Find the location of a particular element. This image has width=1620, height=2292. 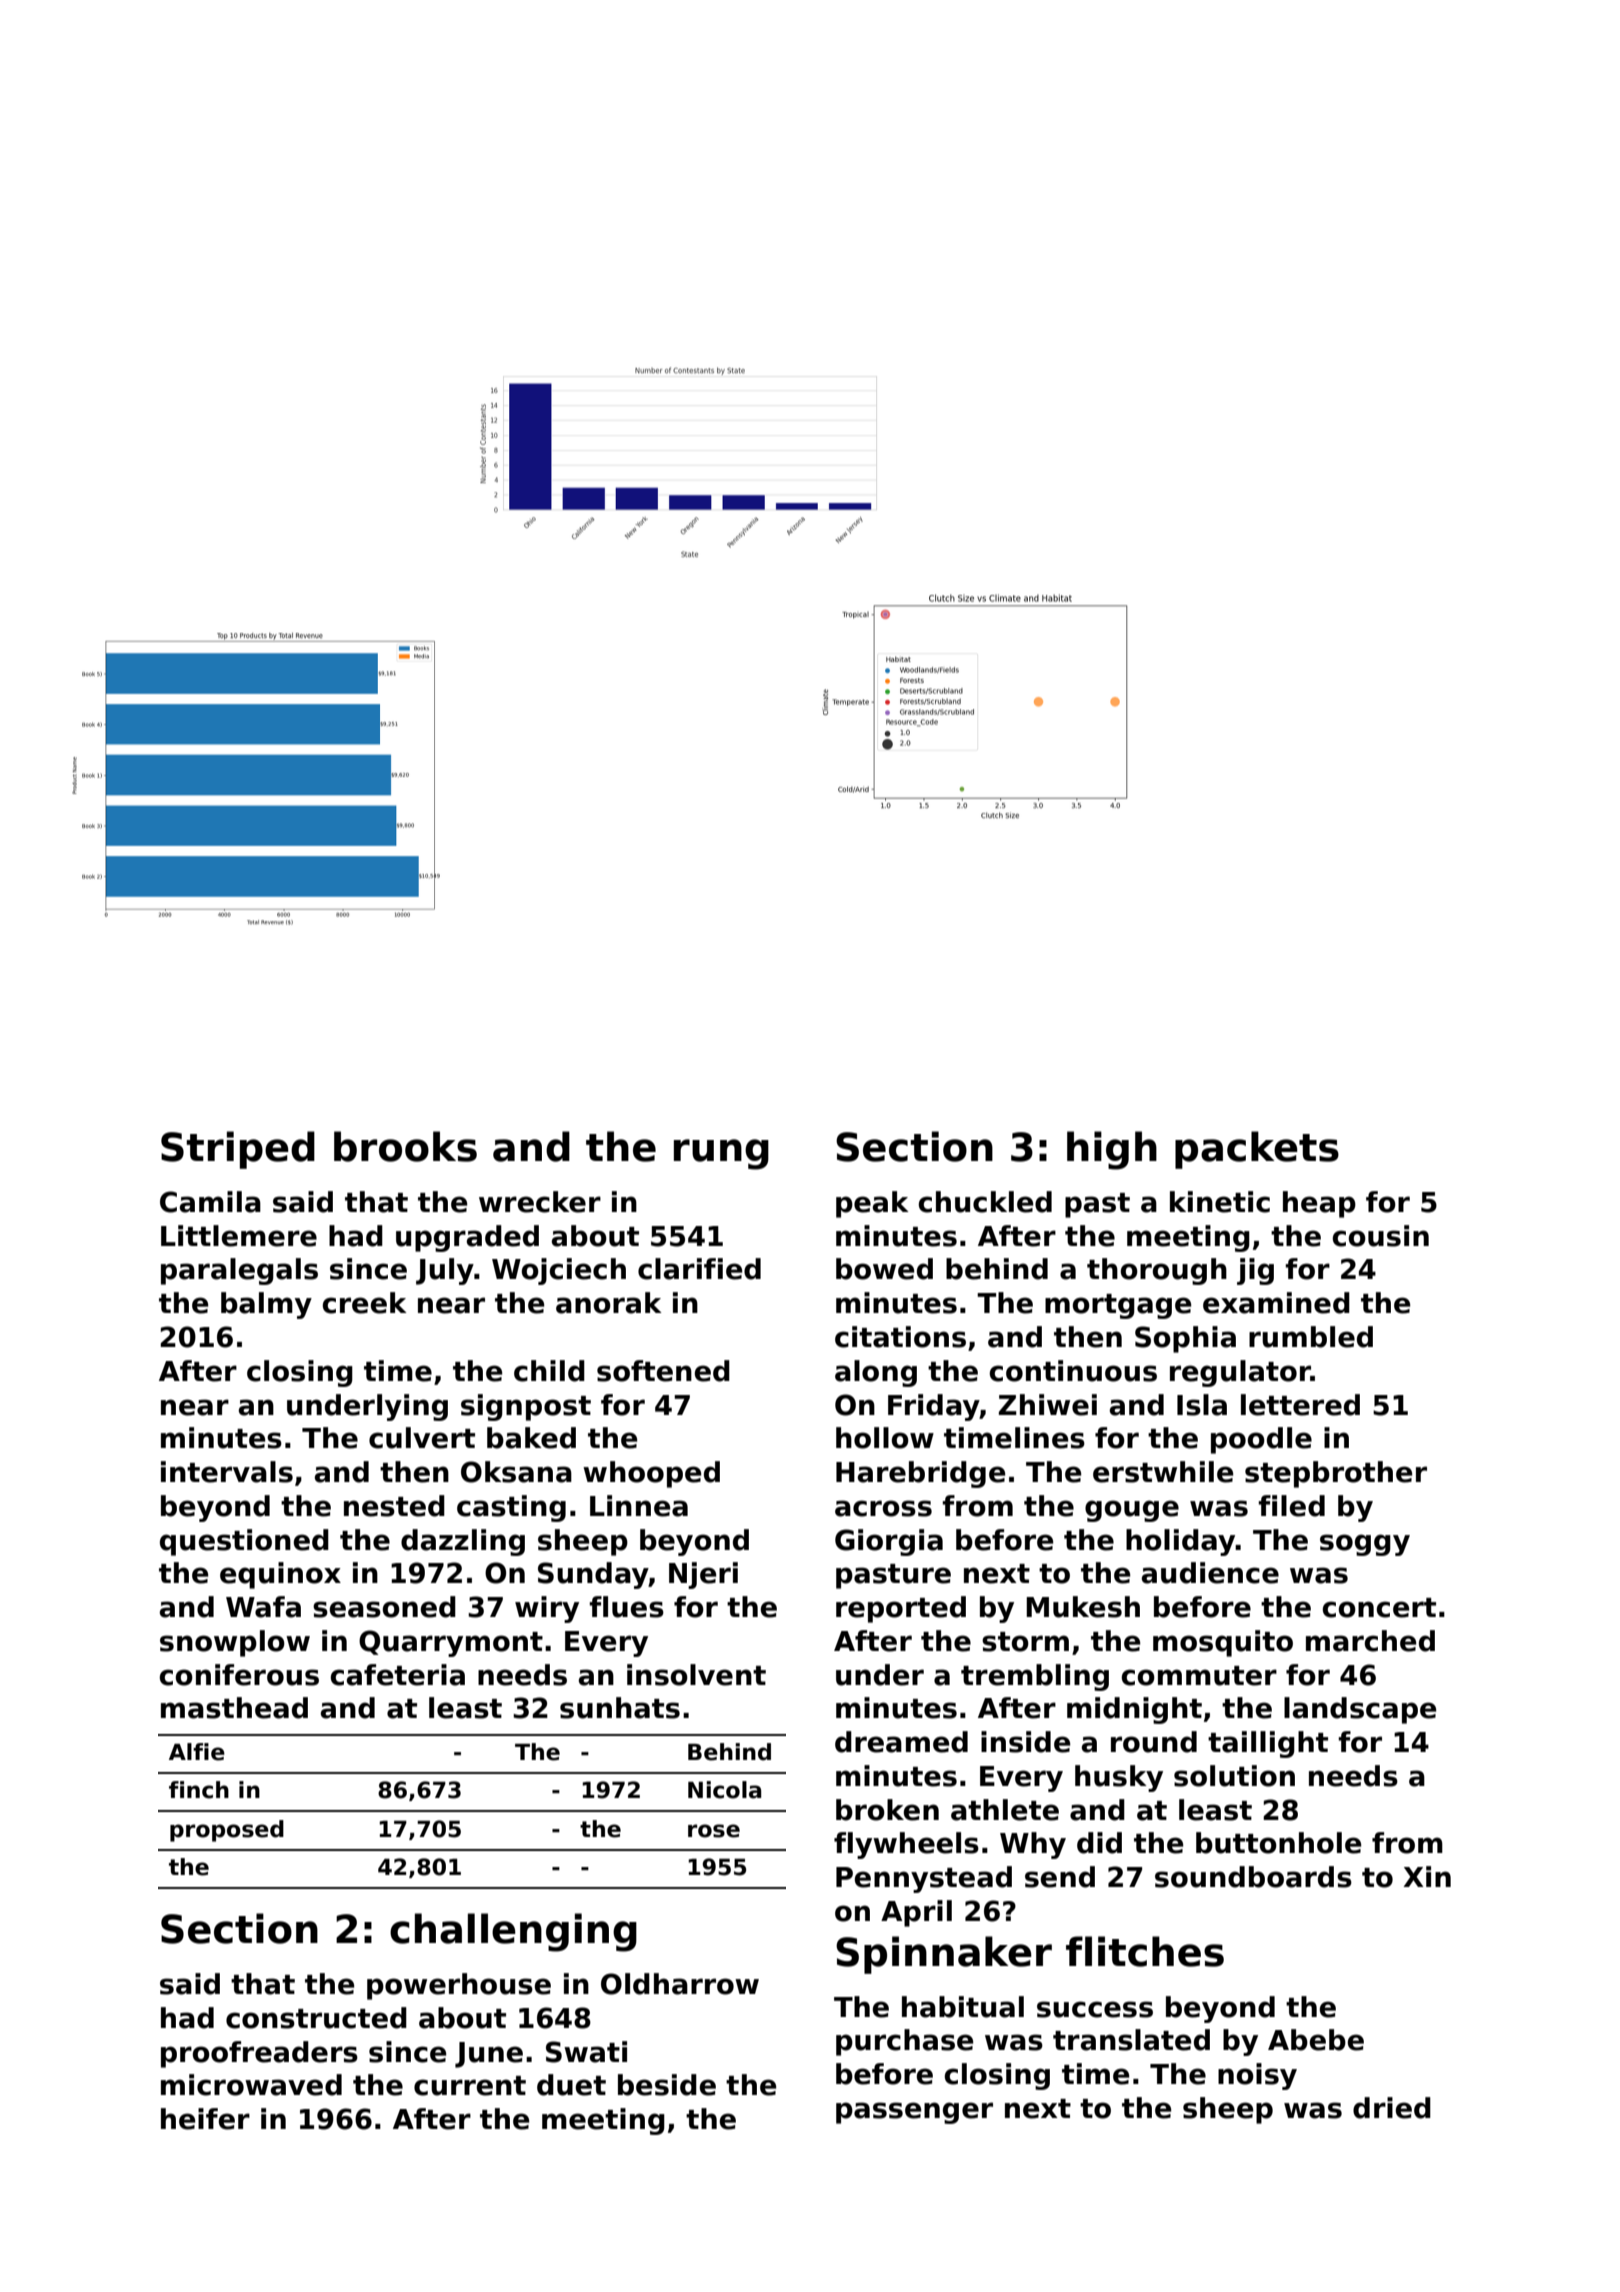

along is located at coordinates (876, 1373).
